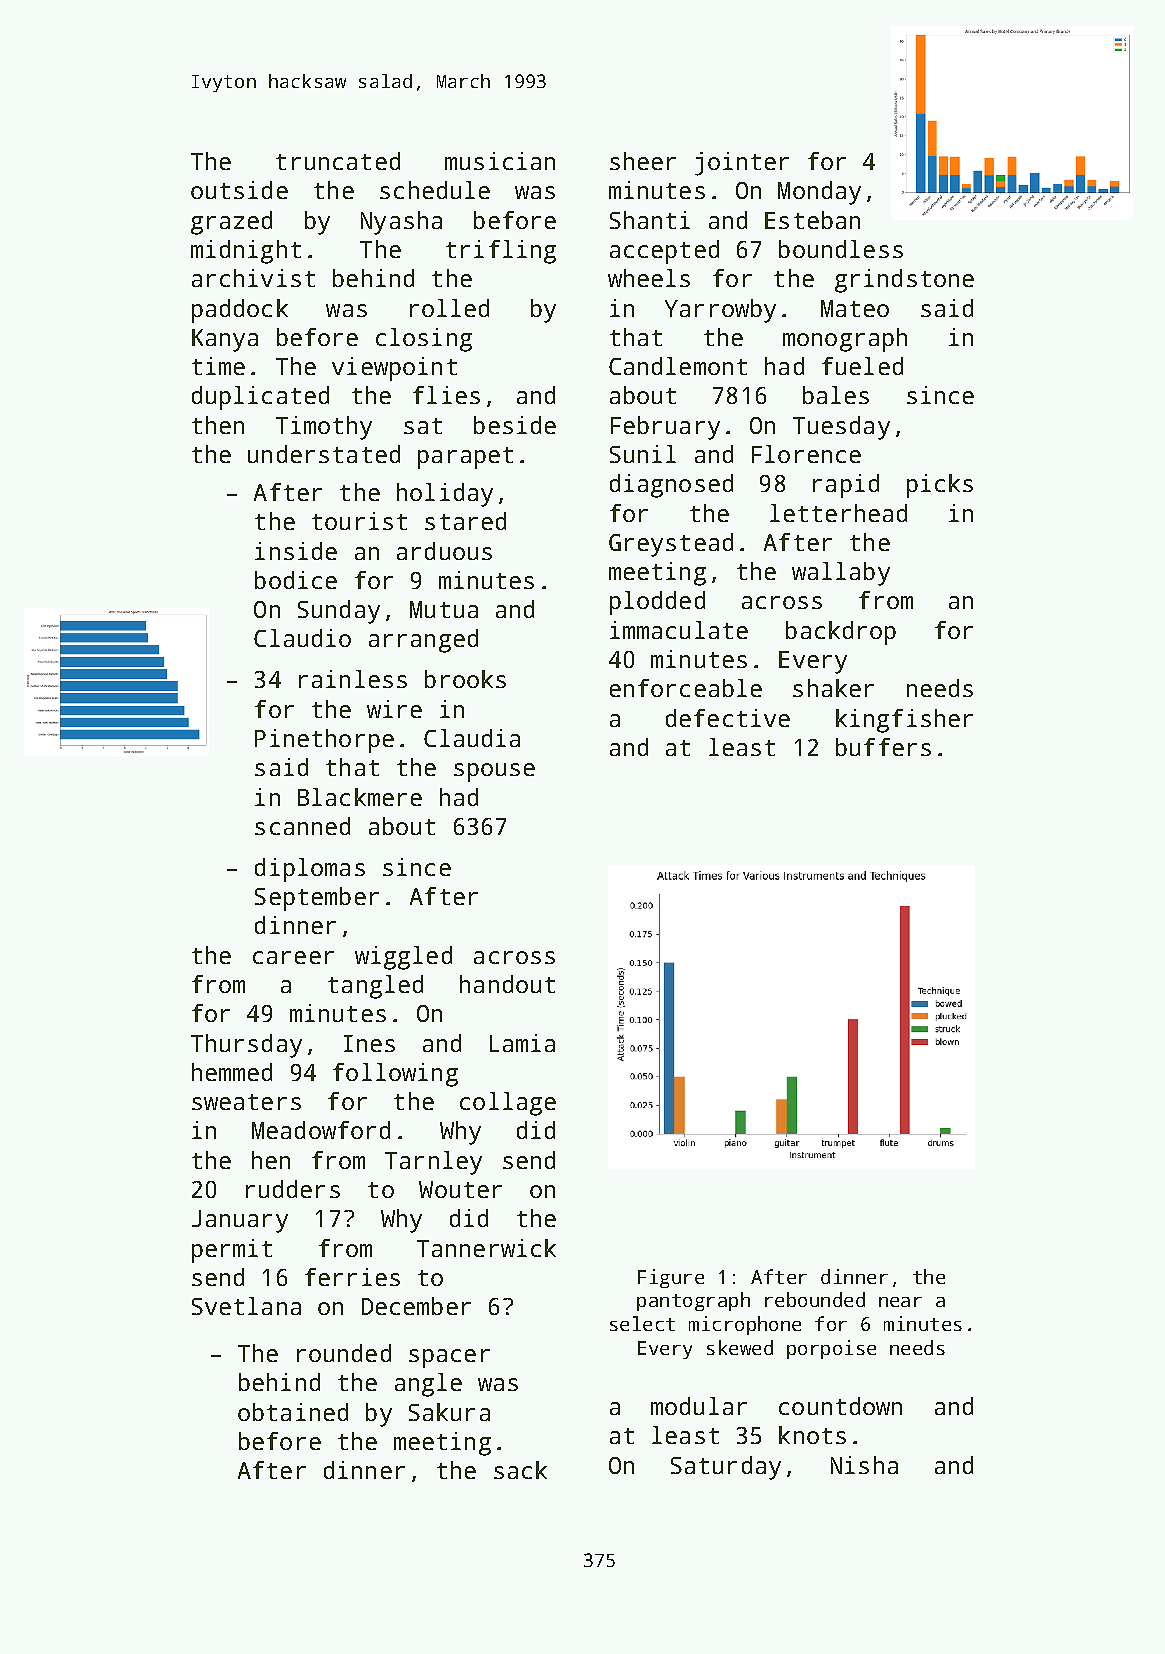 The width and height of the screenshot is (1165, 1654). What do you see at coordinates (742, 164) in the screenshot?
I see `jointer` at bounding box center [742, 164].
